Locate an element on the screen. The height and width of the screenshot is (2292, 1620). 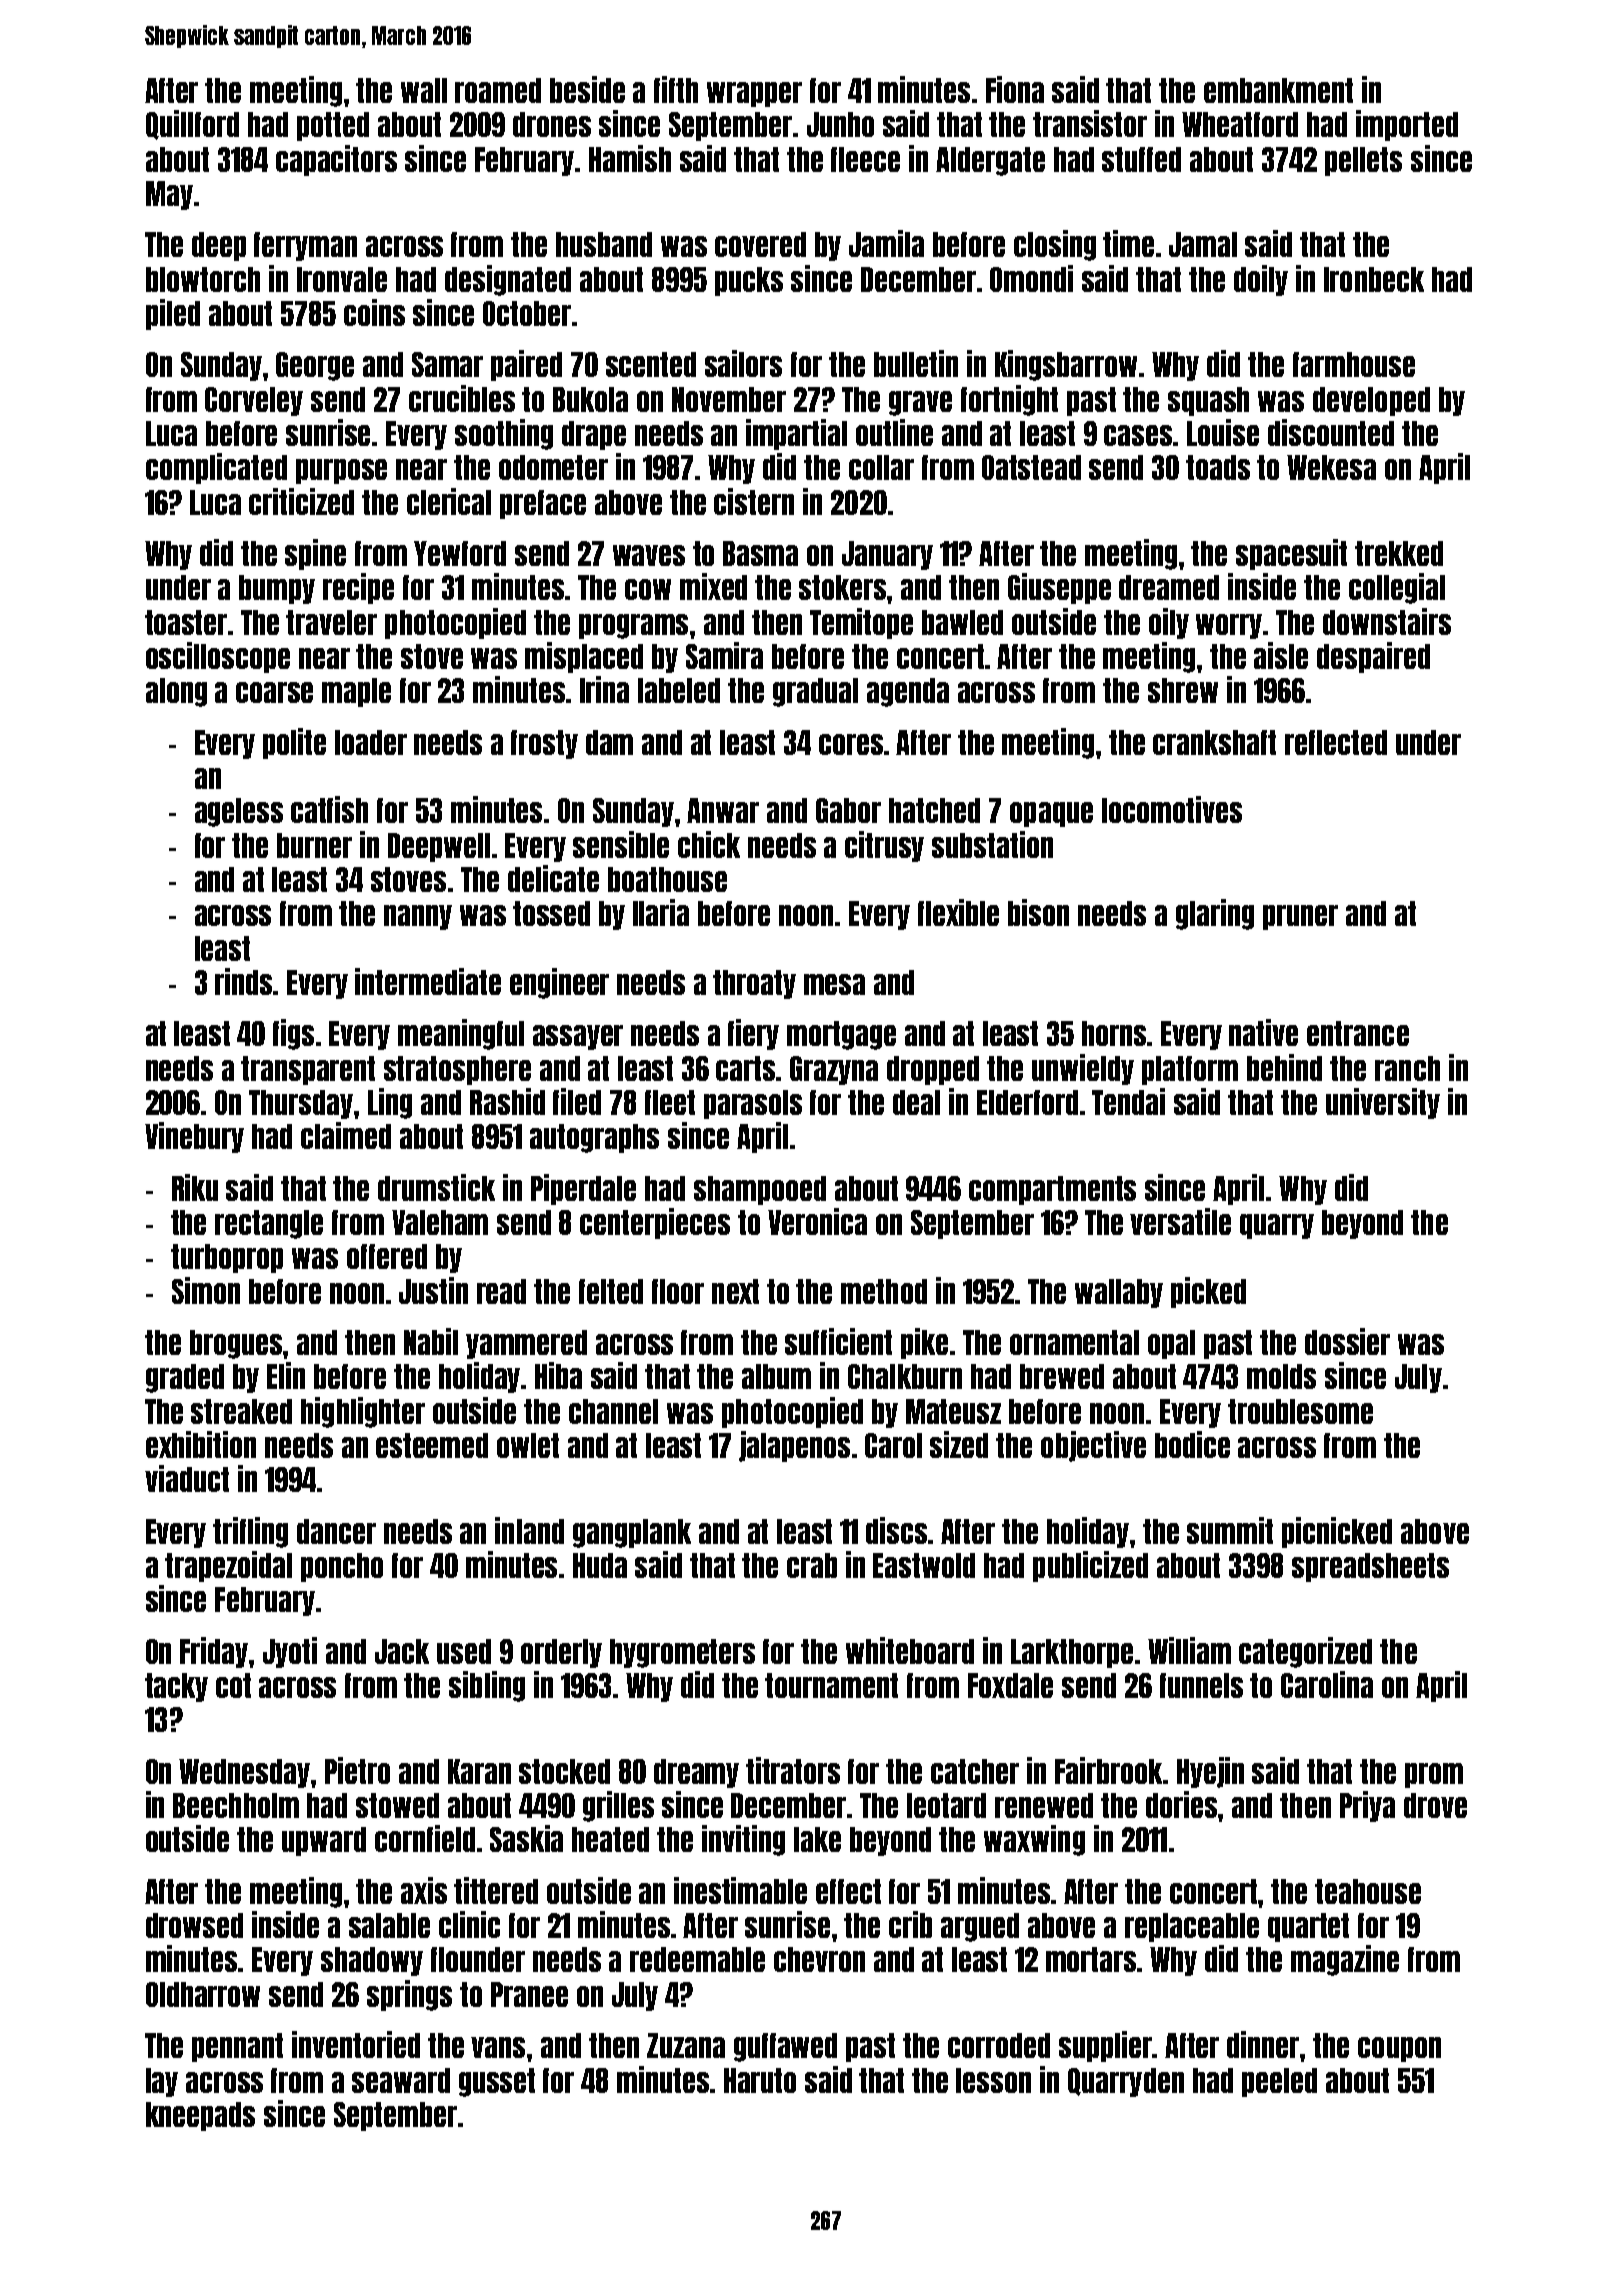
pruner is located at coordinates (1300, 917).
